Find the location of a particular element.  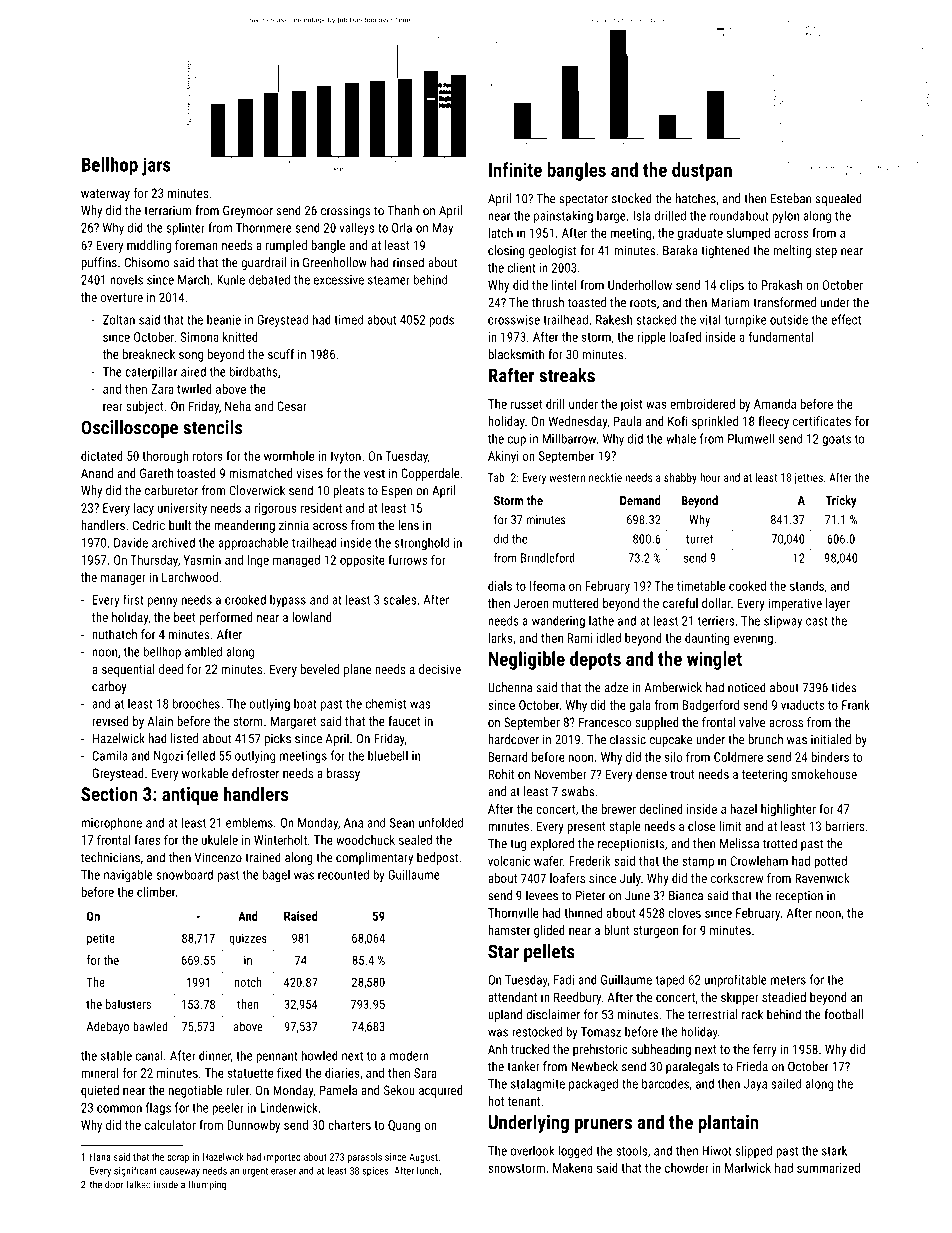

Zoltan is located at coordinates (119, 319).
